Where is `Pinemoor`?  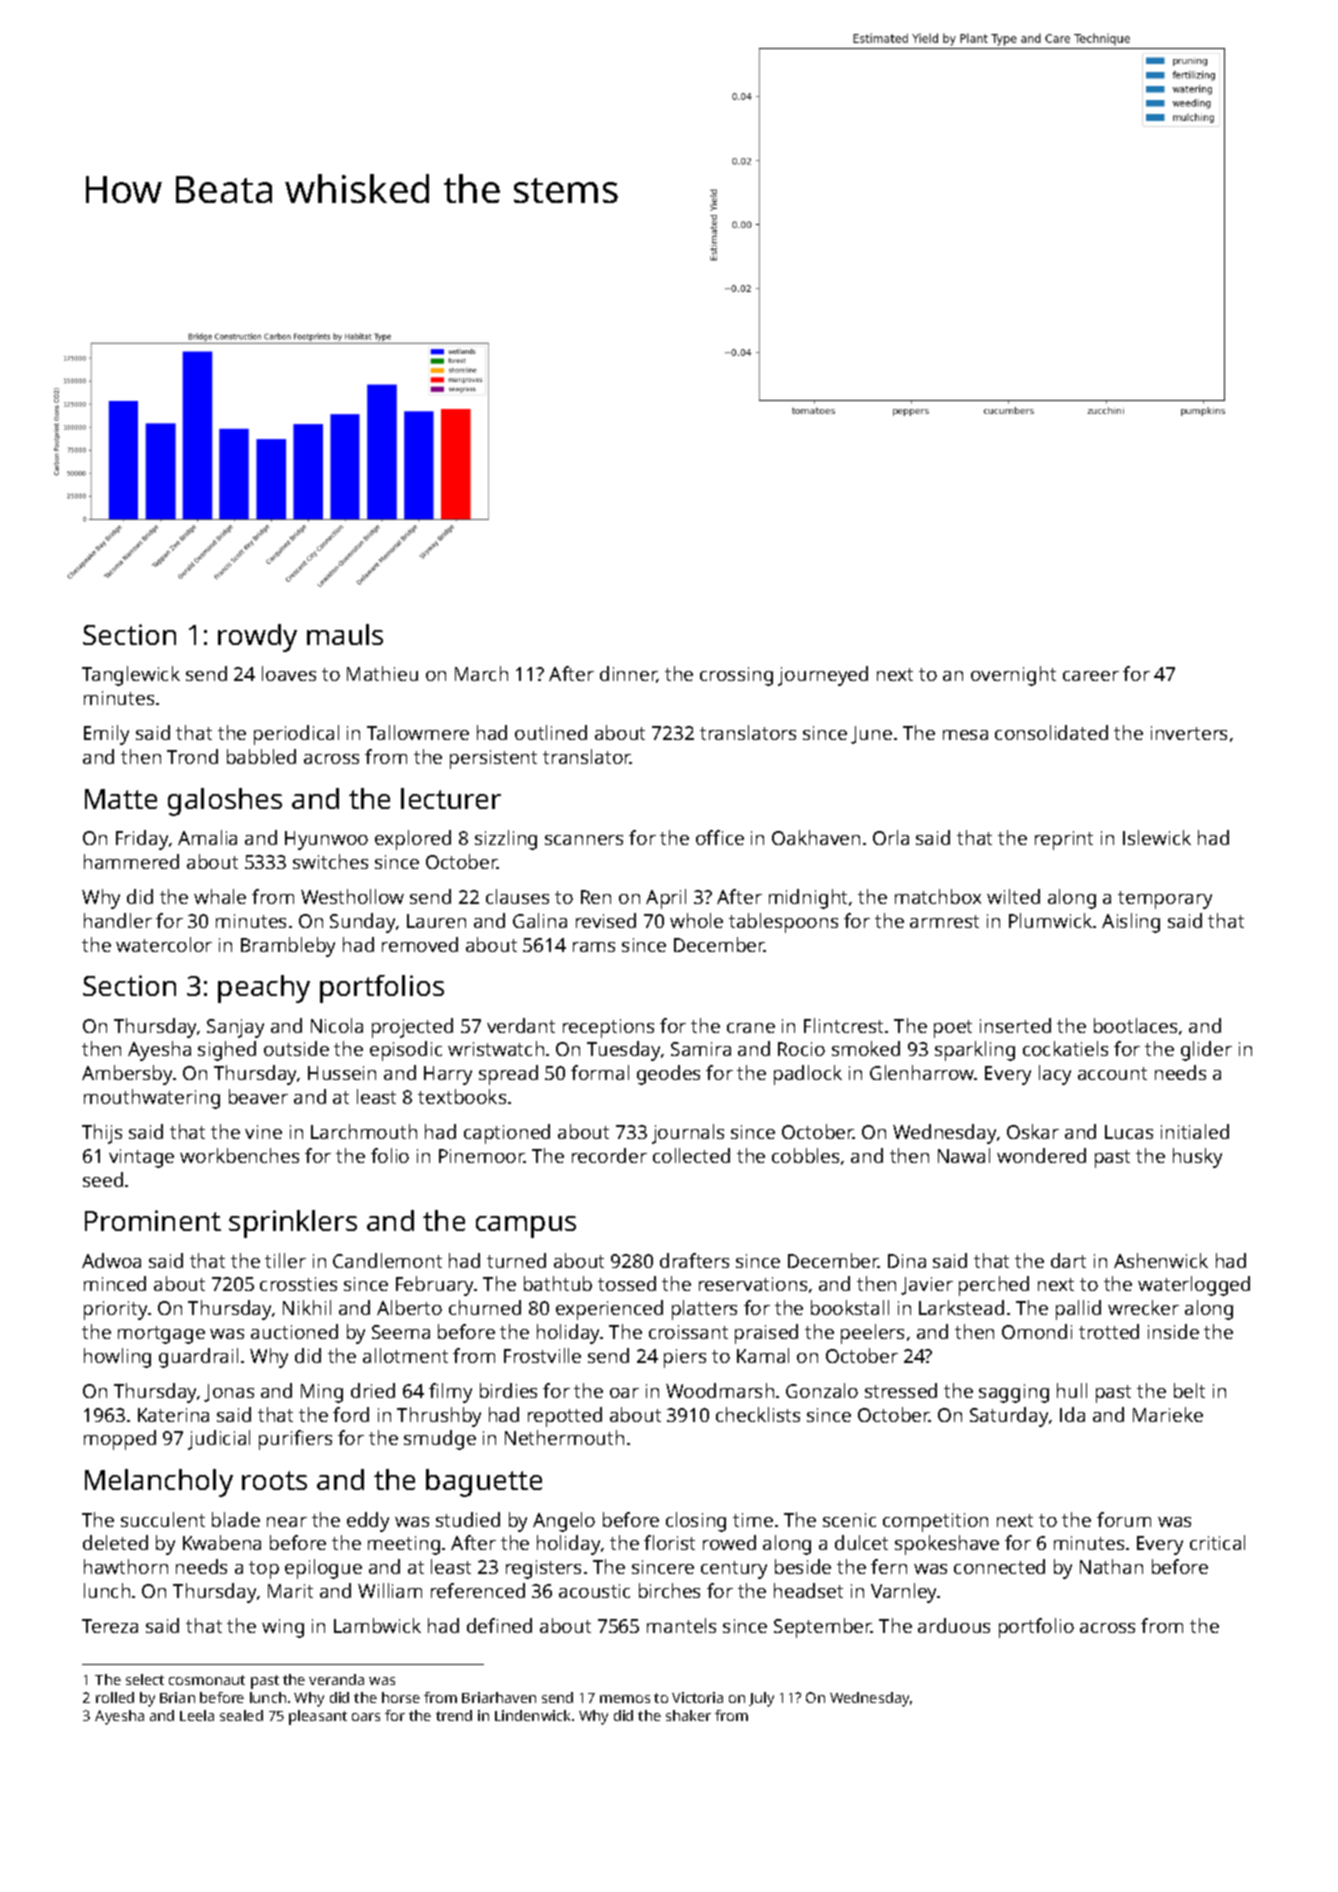 Pinemoor is located at coordinates (481, 1156).
